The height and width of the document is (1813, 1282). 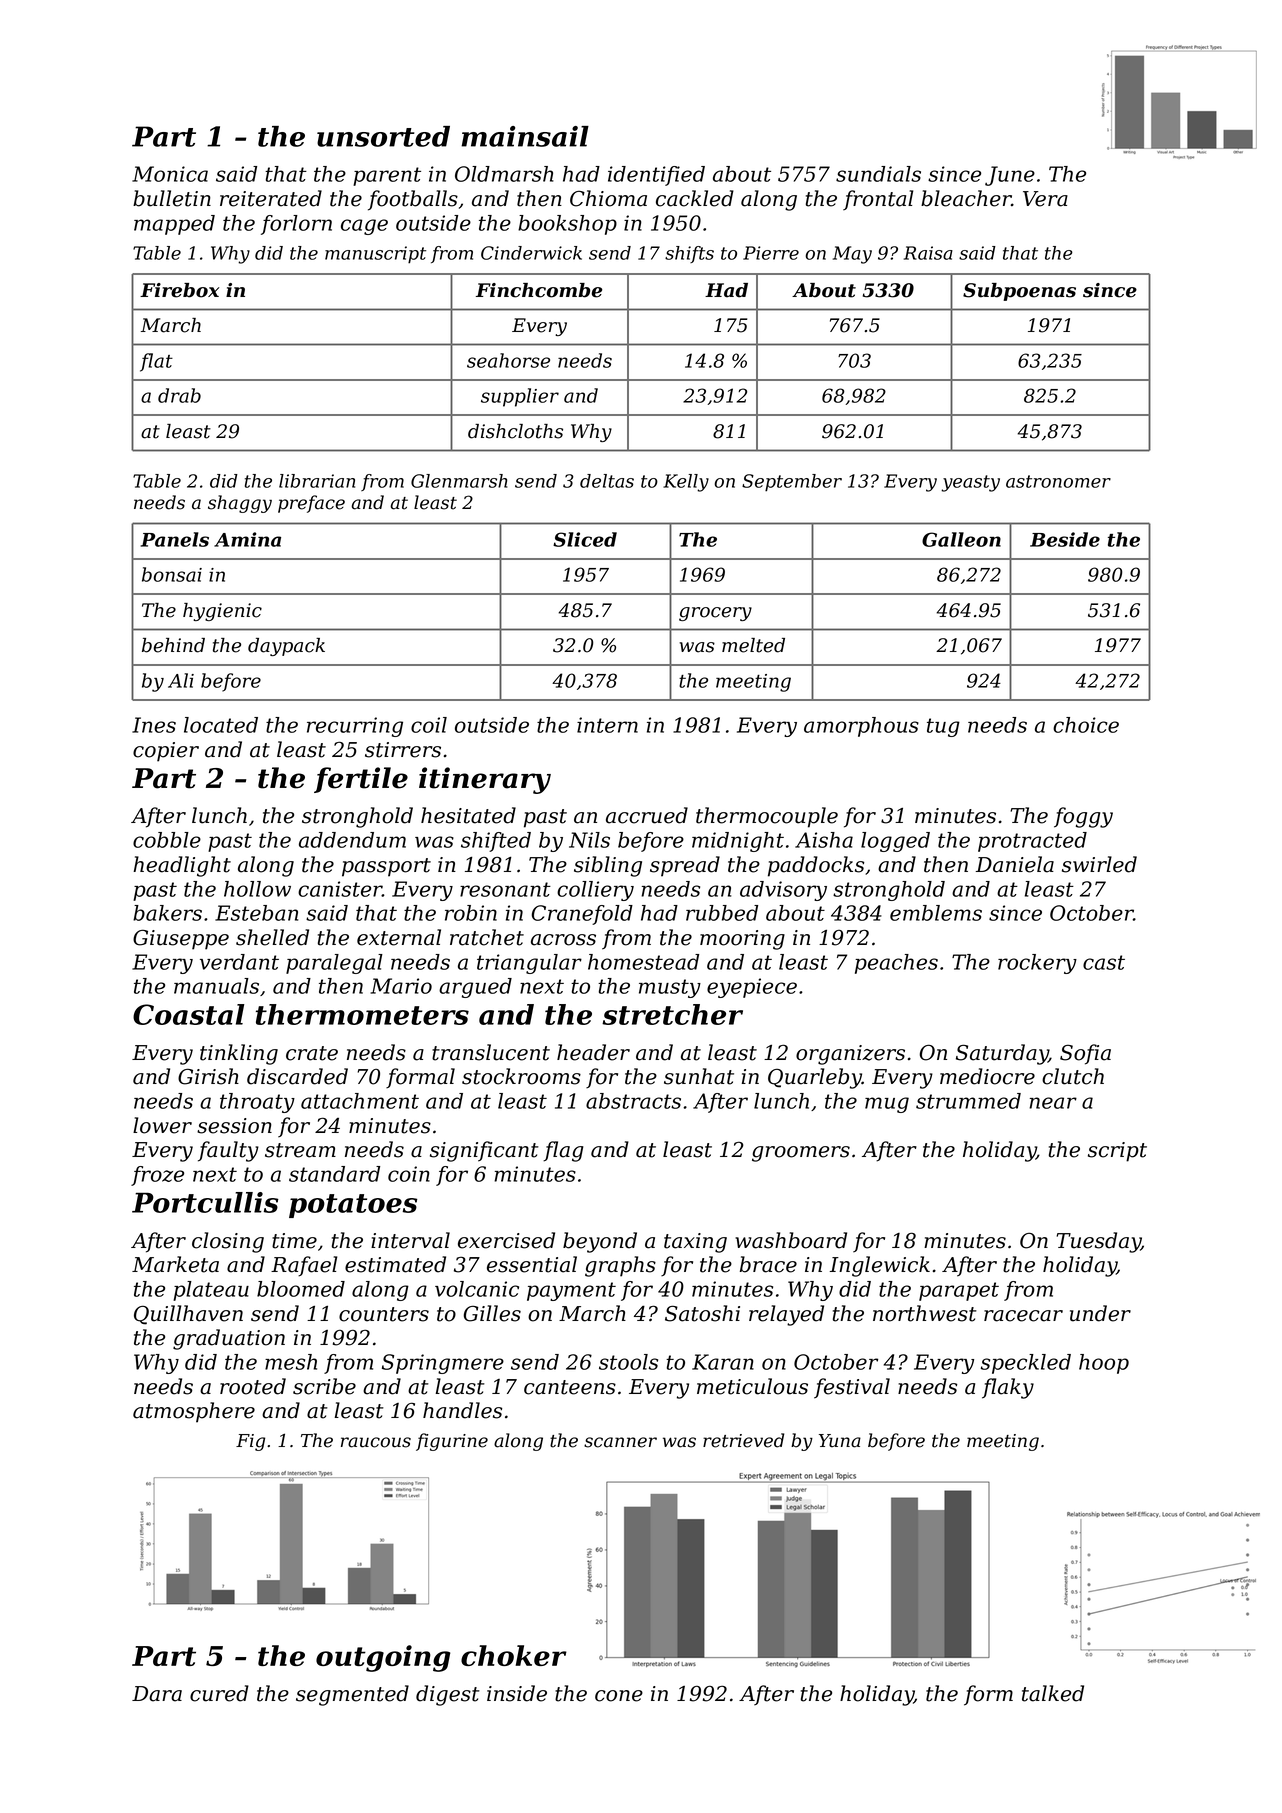 I want to click on Subpoenas, so click(x=1019, y=292).
